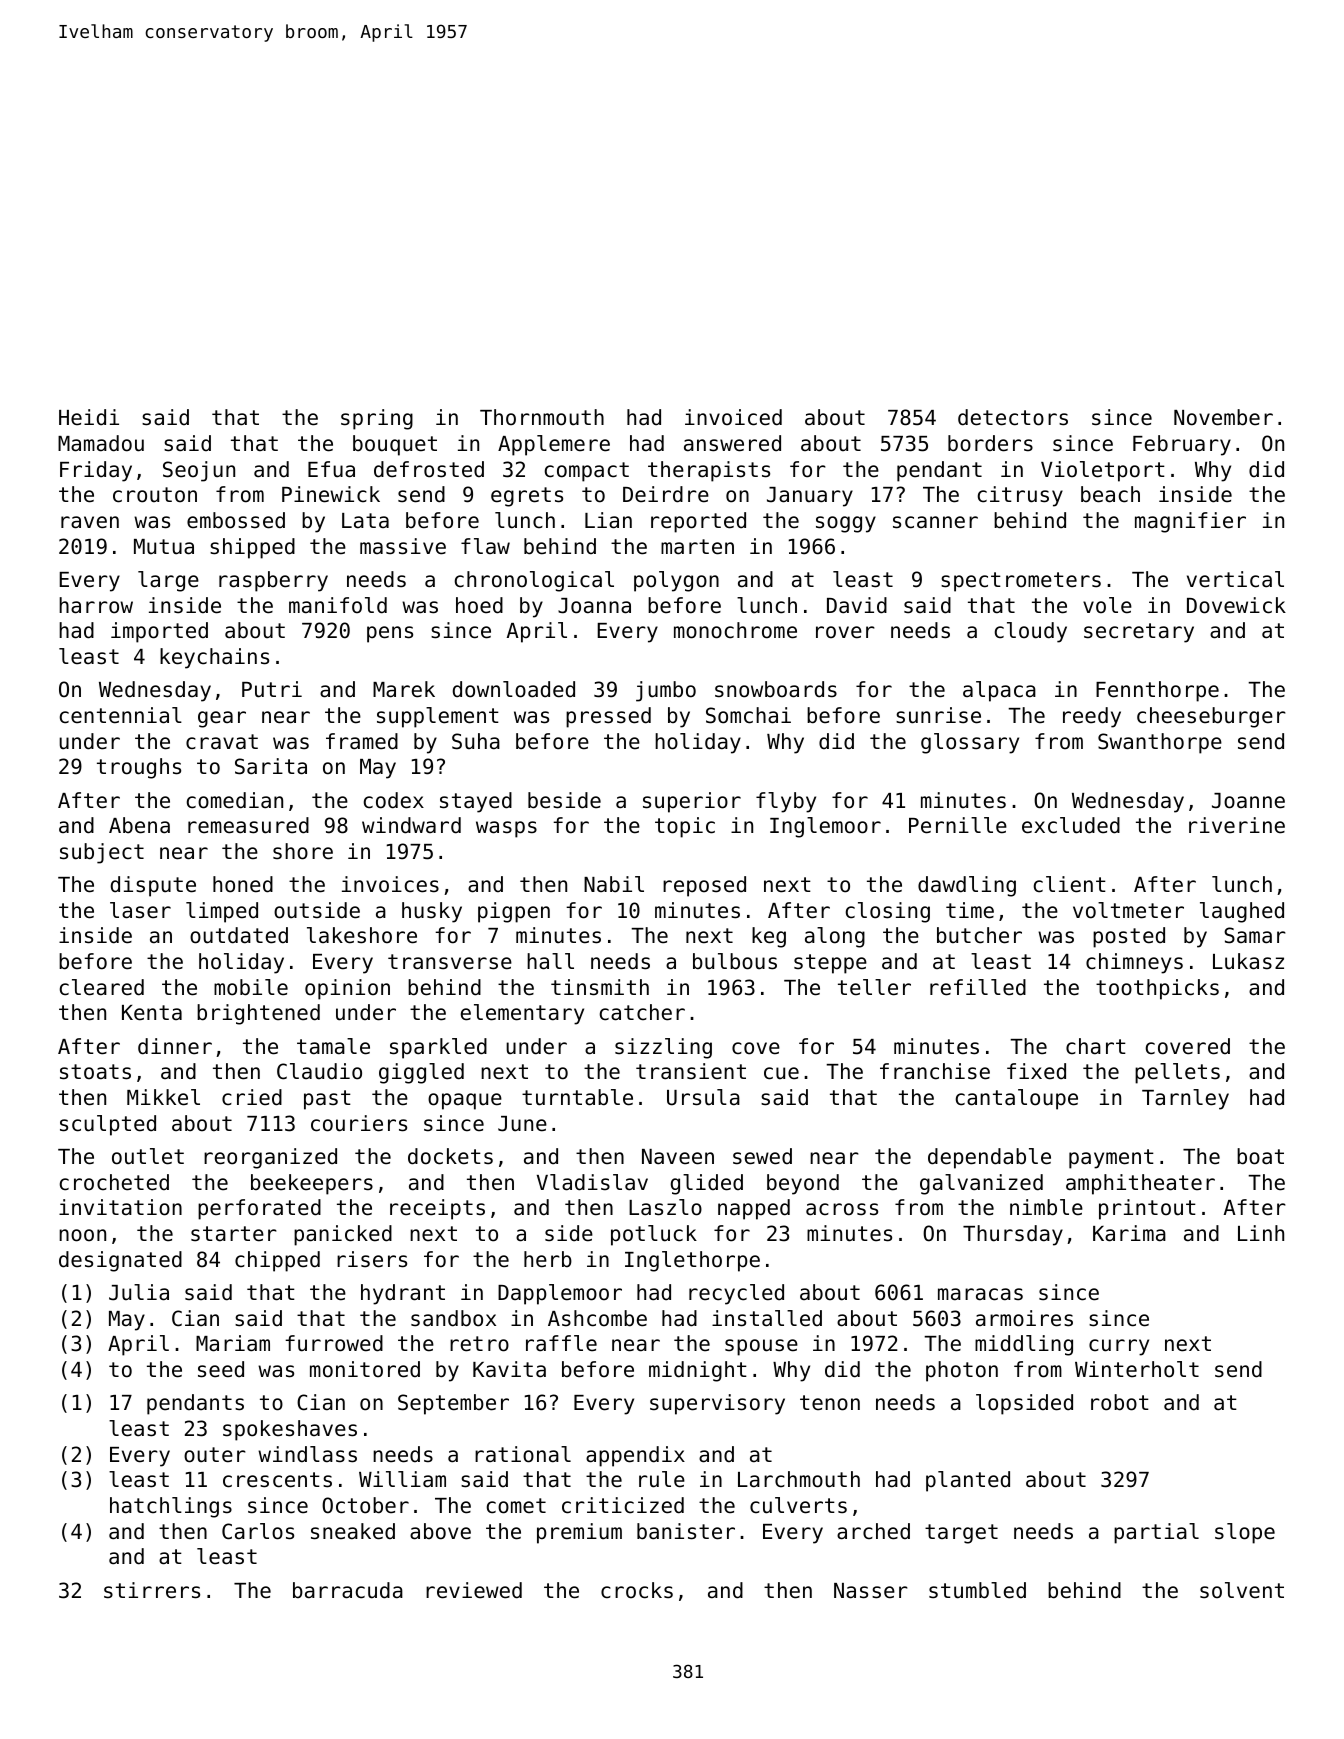 The width and height of the screenshot is (1344, 1739). I want to click on Mutua, so click(164, 547).
